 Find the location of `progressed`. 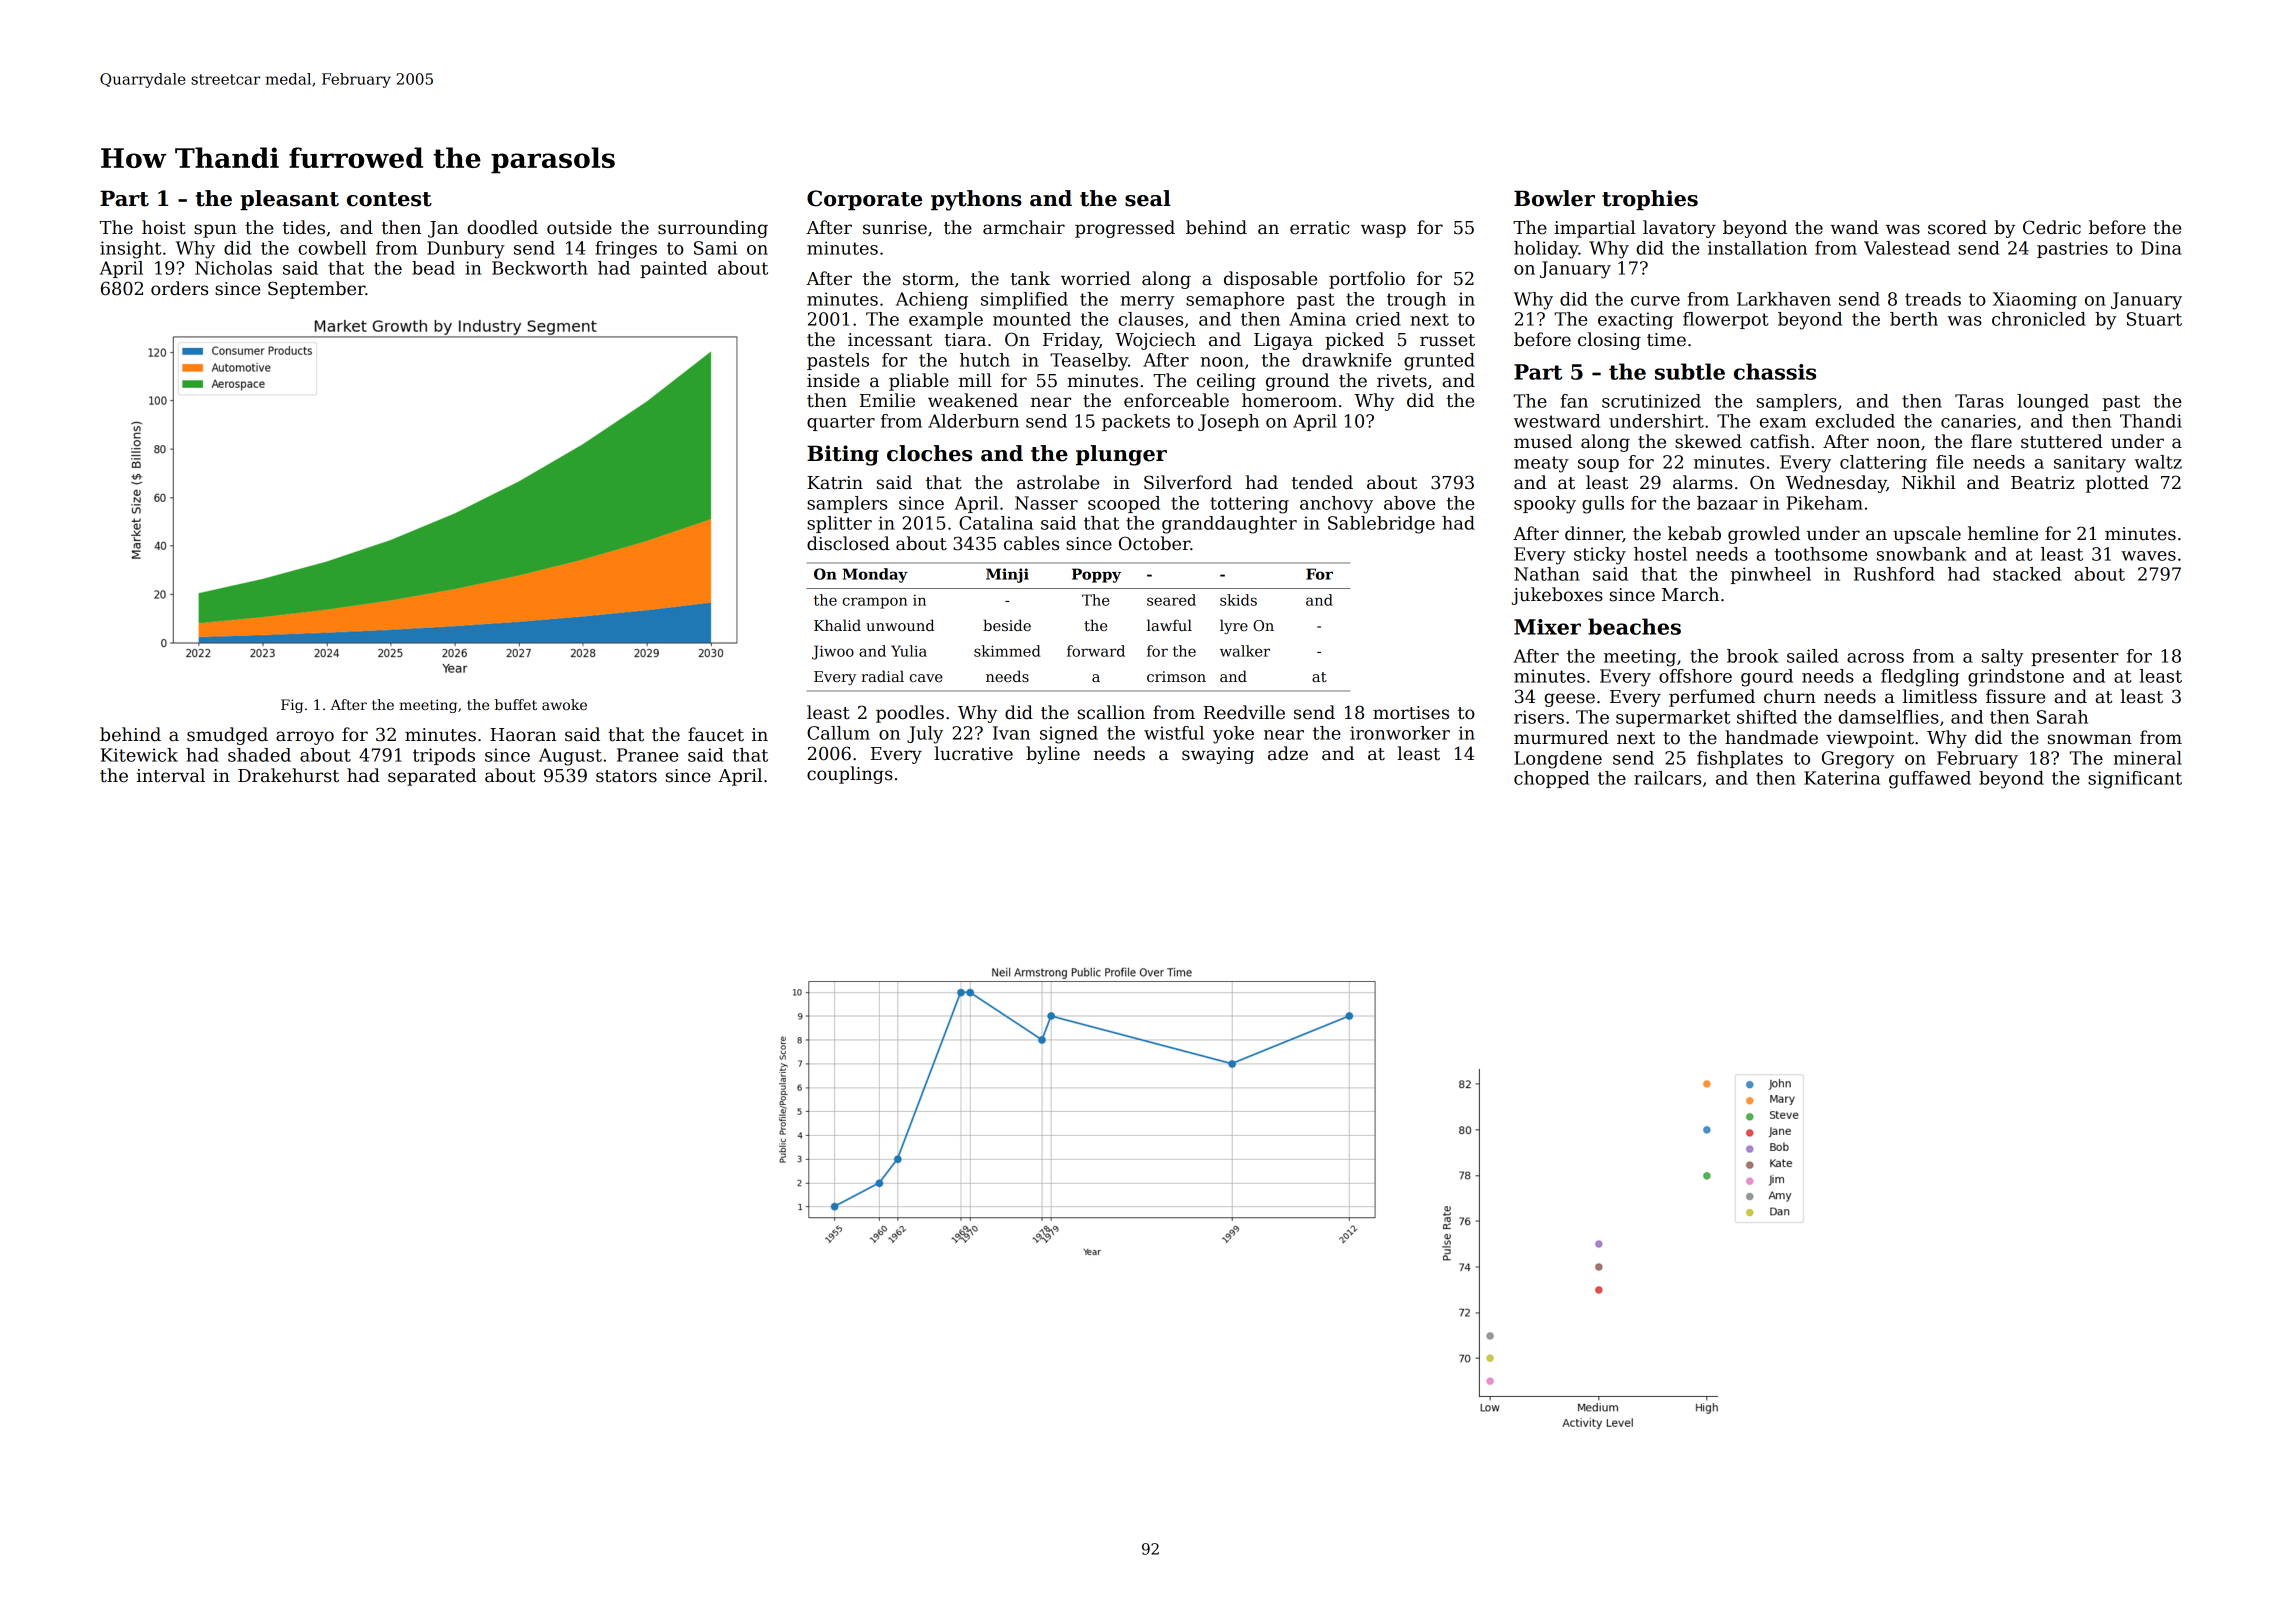

progressed is located at coordinates (1125, 229).
